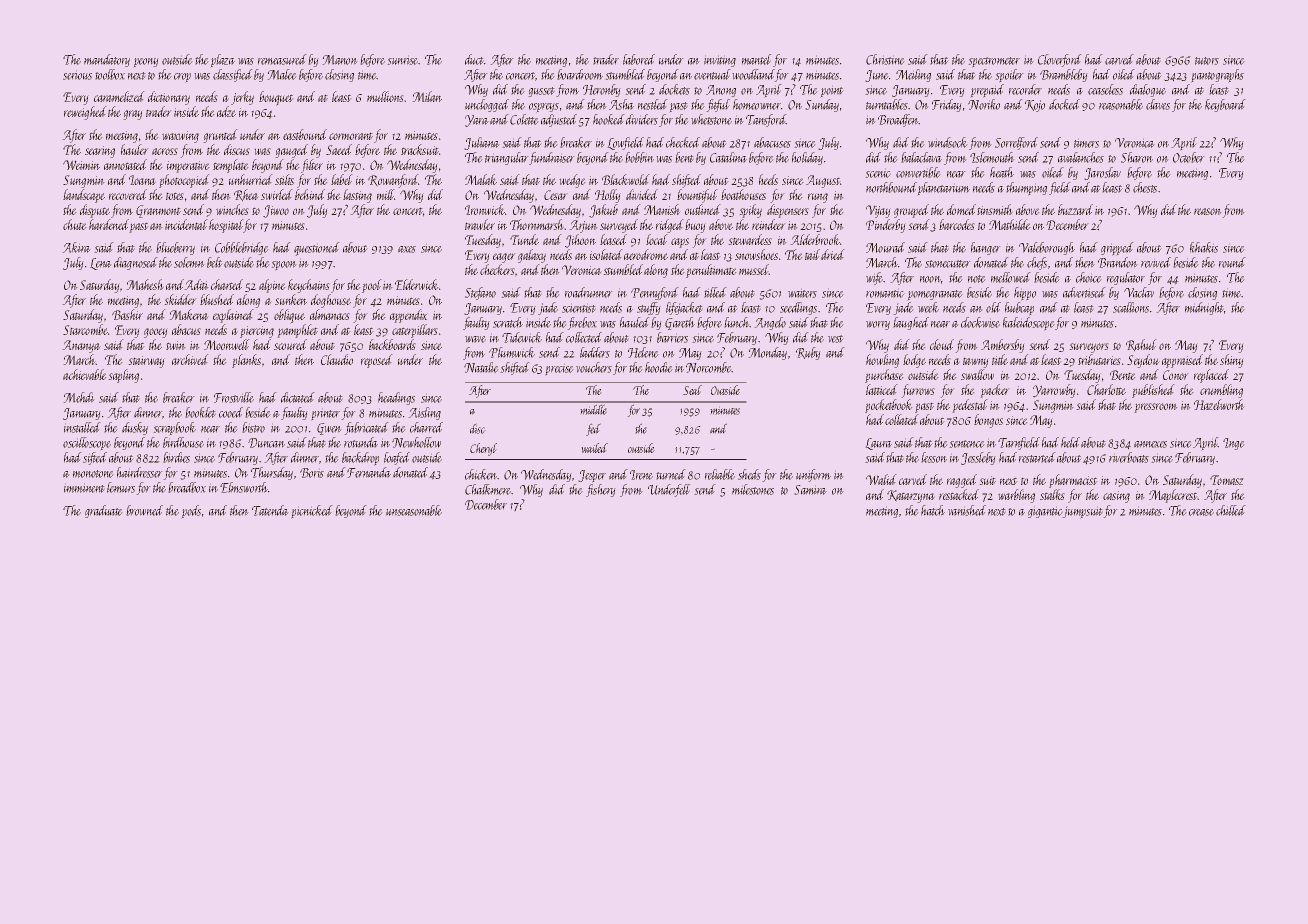 The image size is (1308, 924). What do you see at coordinates (711, 271) in the document?
I see `penultimate` at bounding box center [711, 271].
